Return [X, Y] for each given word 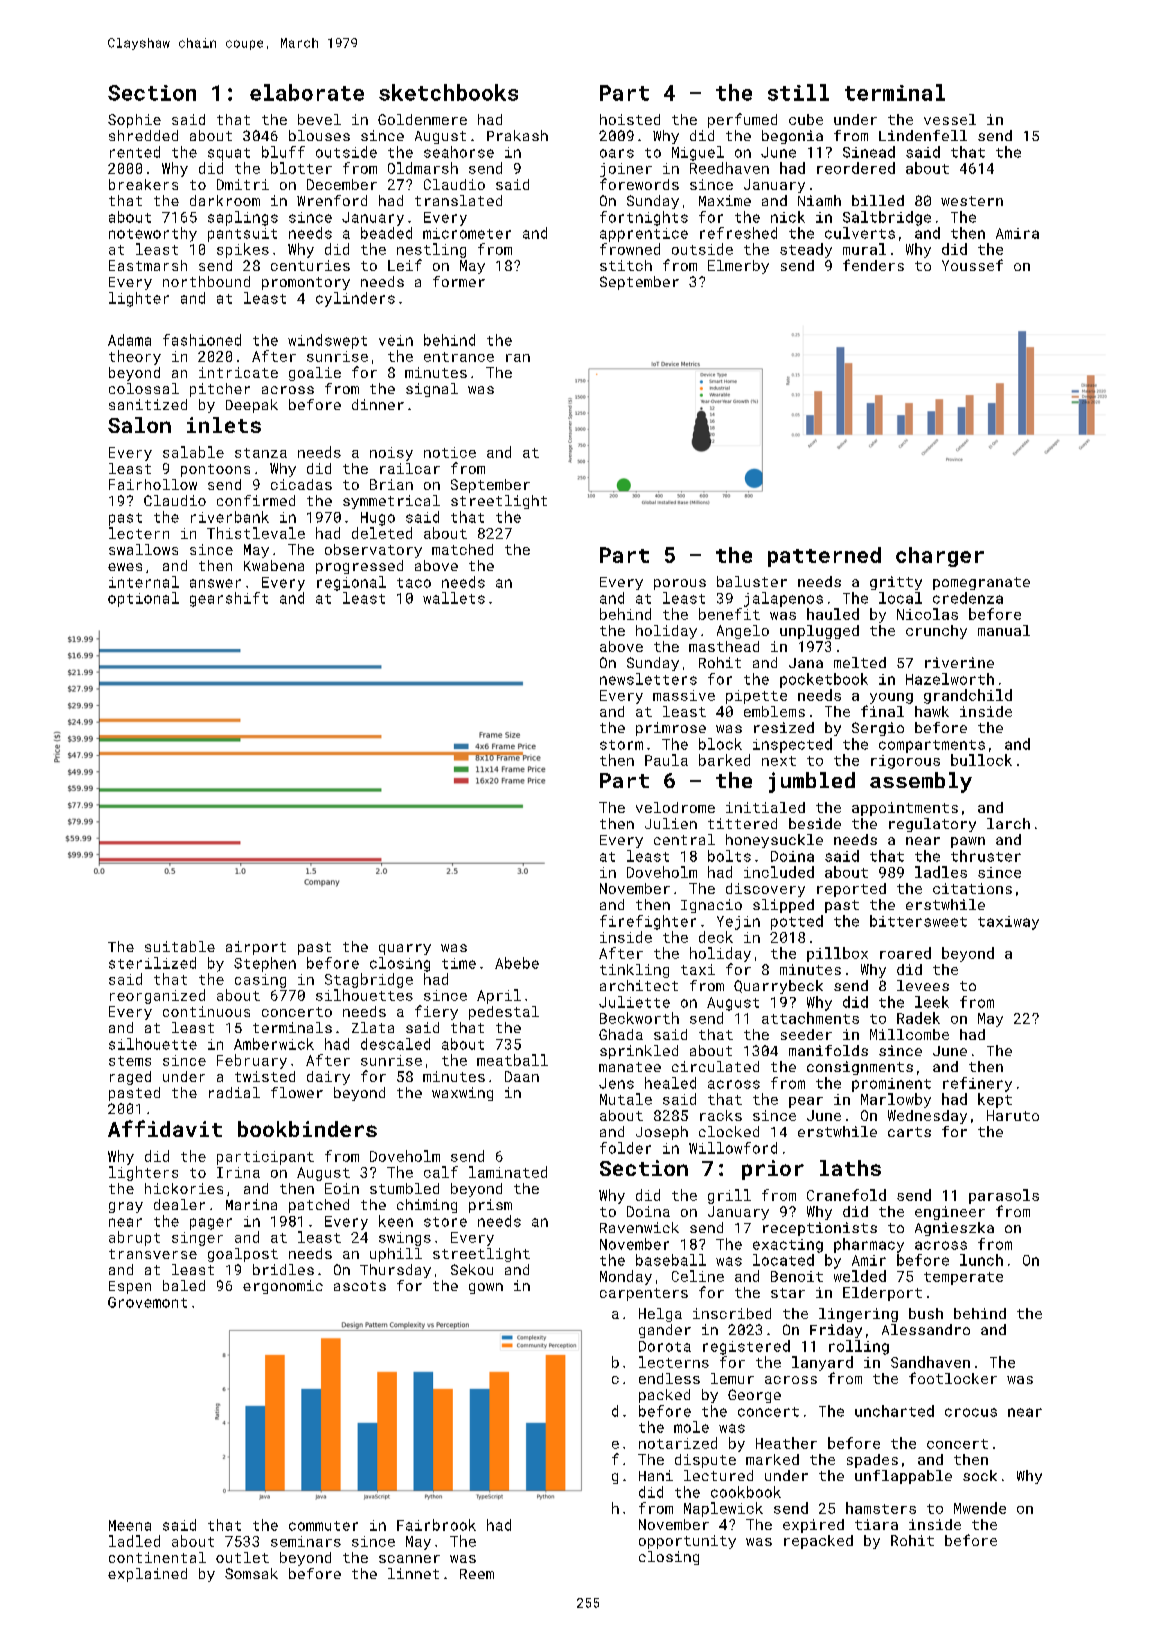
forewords [639, 184]
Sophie [134, 121]
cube [806, 119]
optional [143, 599]
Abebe [517, 963]
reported [851, 890]
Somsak [251, 1573]
